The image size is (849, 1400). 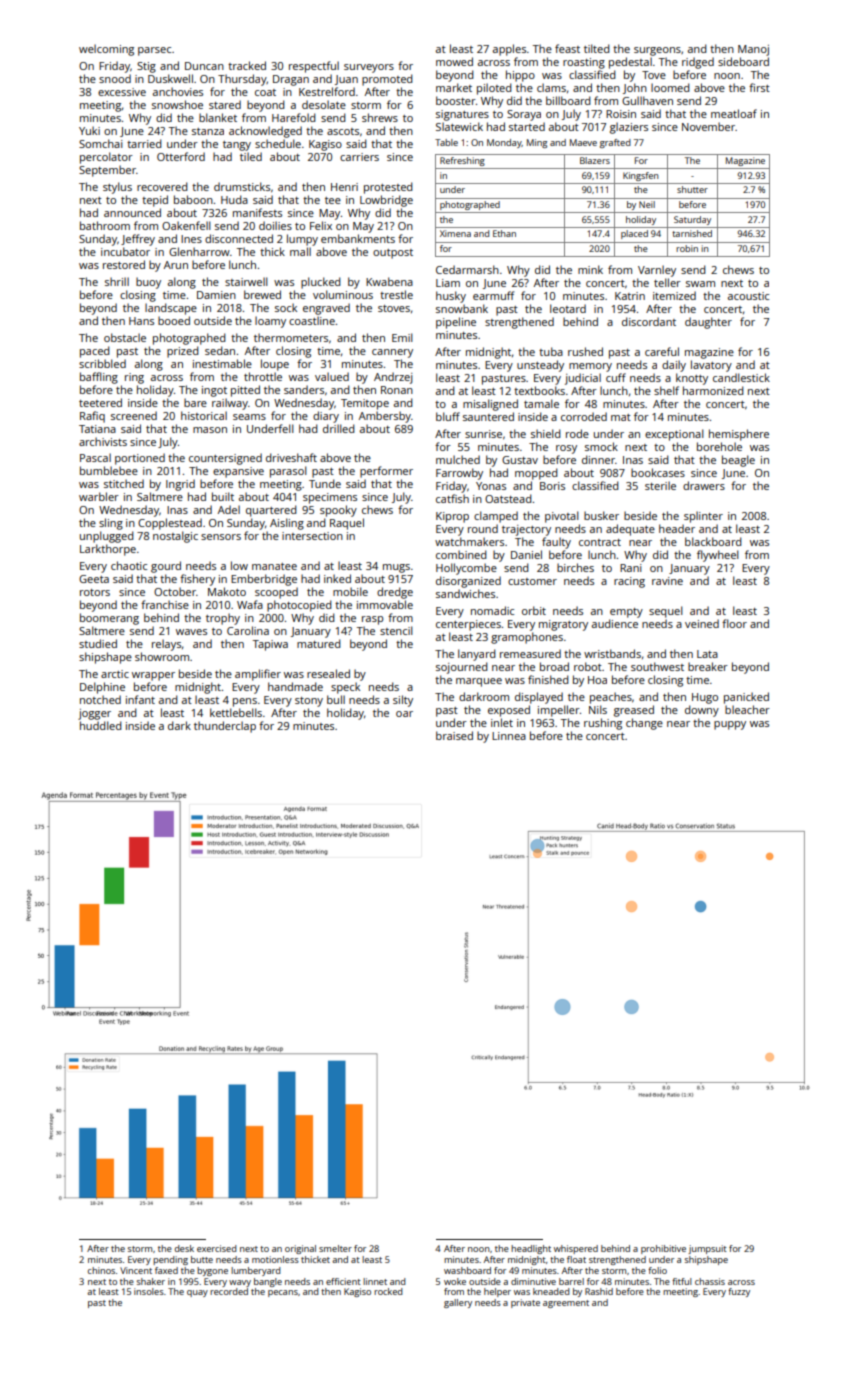 I want to click on Yuki, so click(x=89, y=130).
